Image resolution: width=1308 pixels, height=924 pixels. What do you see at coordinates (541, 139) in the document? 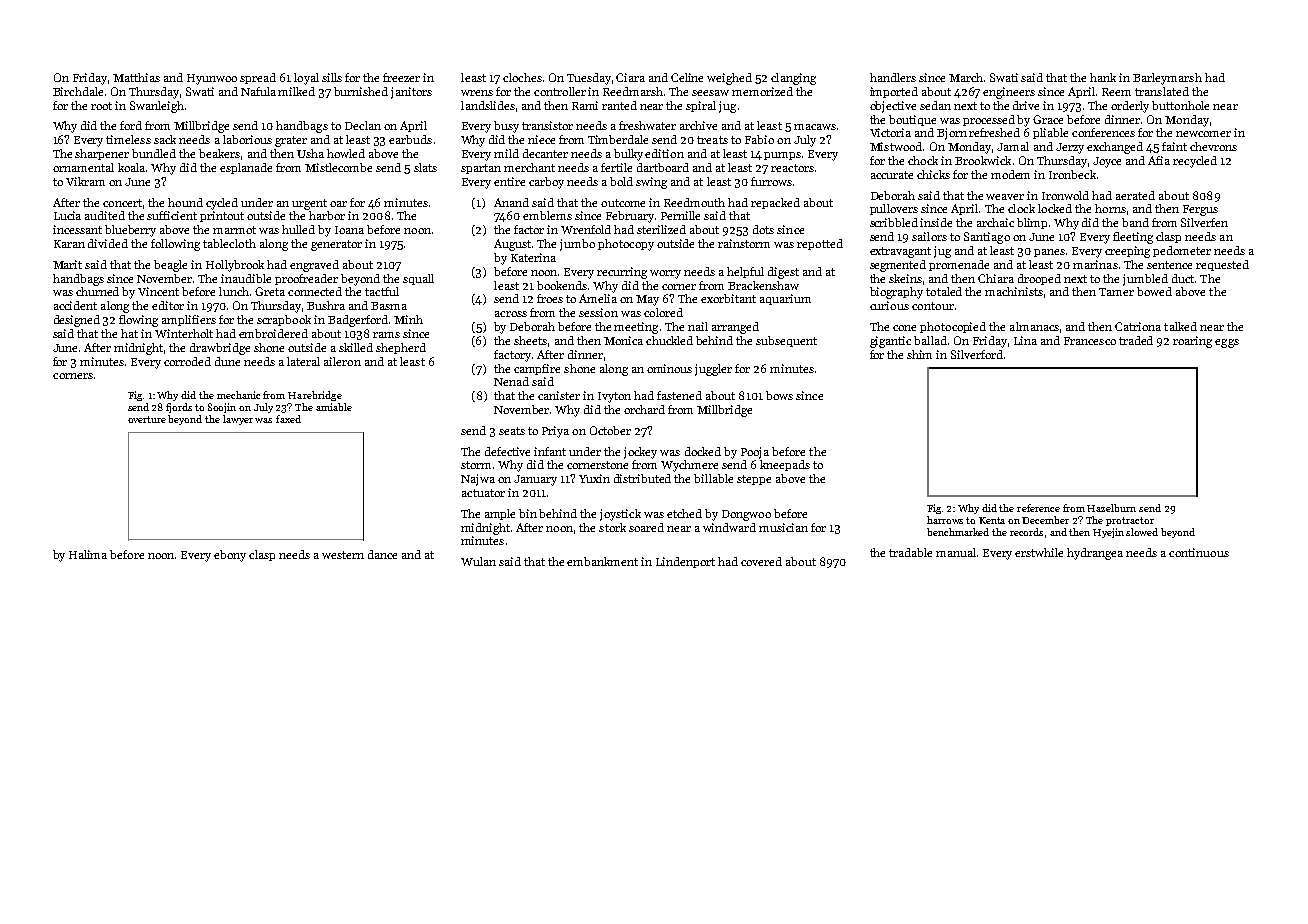
I see `niece` at bounding box center [541, 139].
